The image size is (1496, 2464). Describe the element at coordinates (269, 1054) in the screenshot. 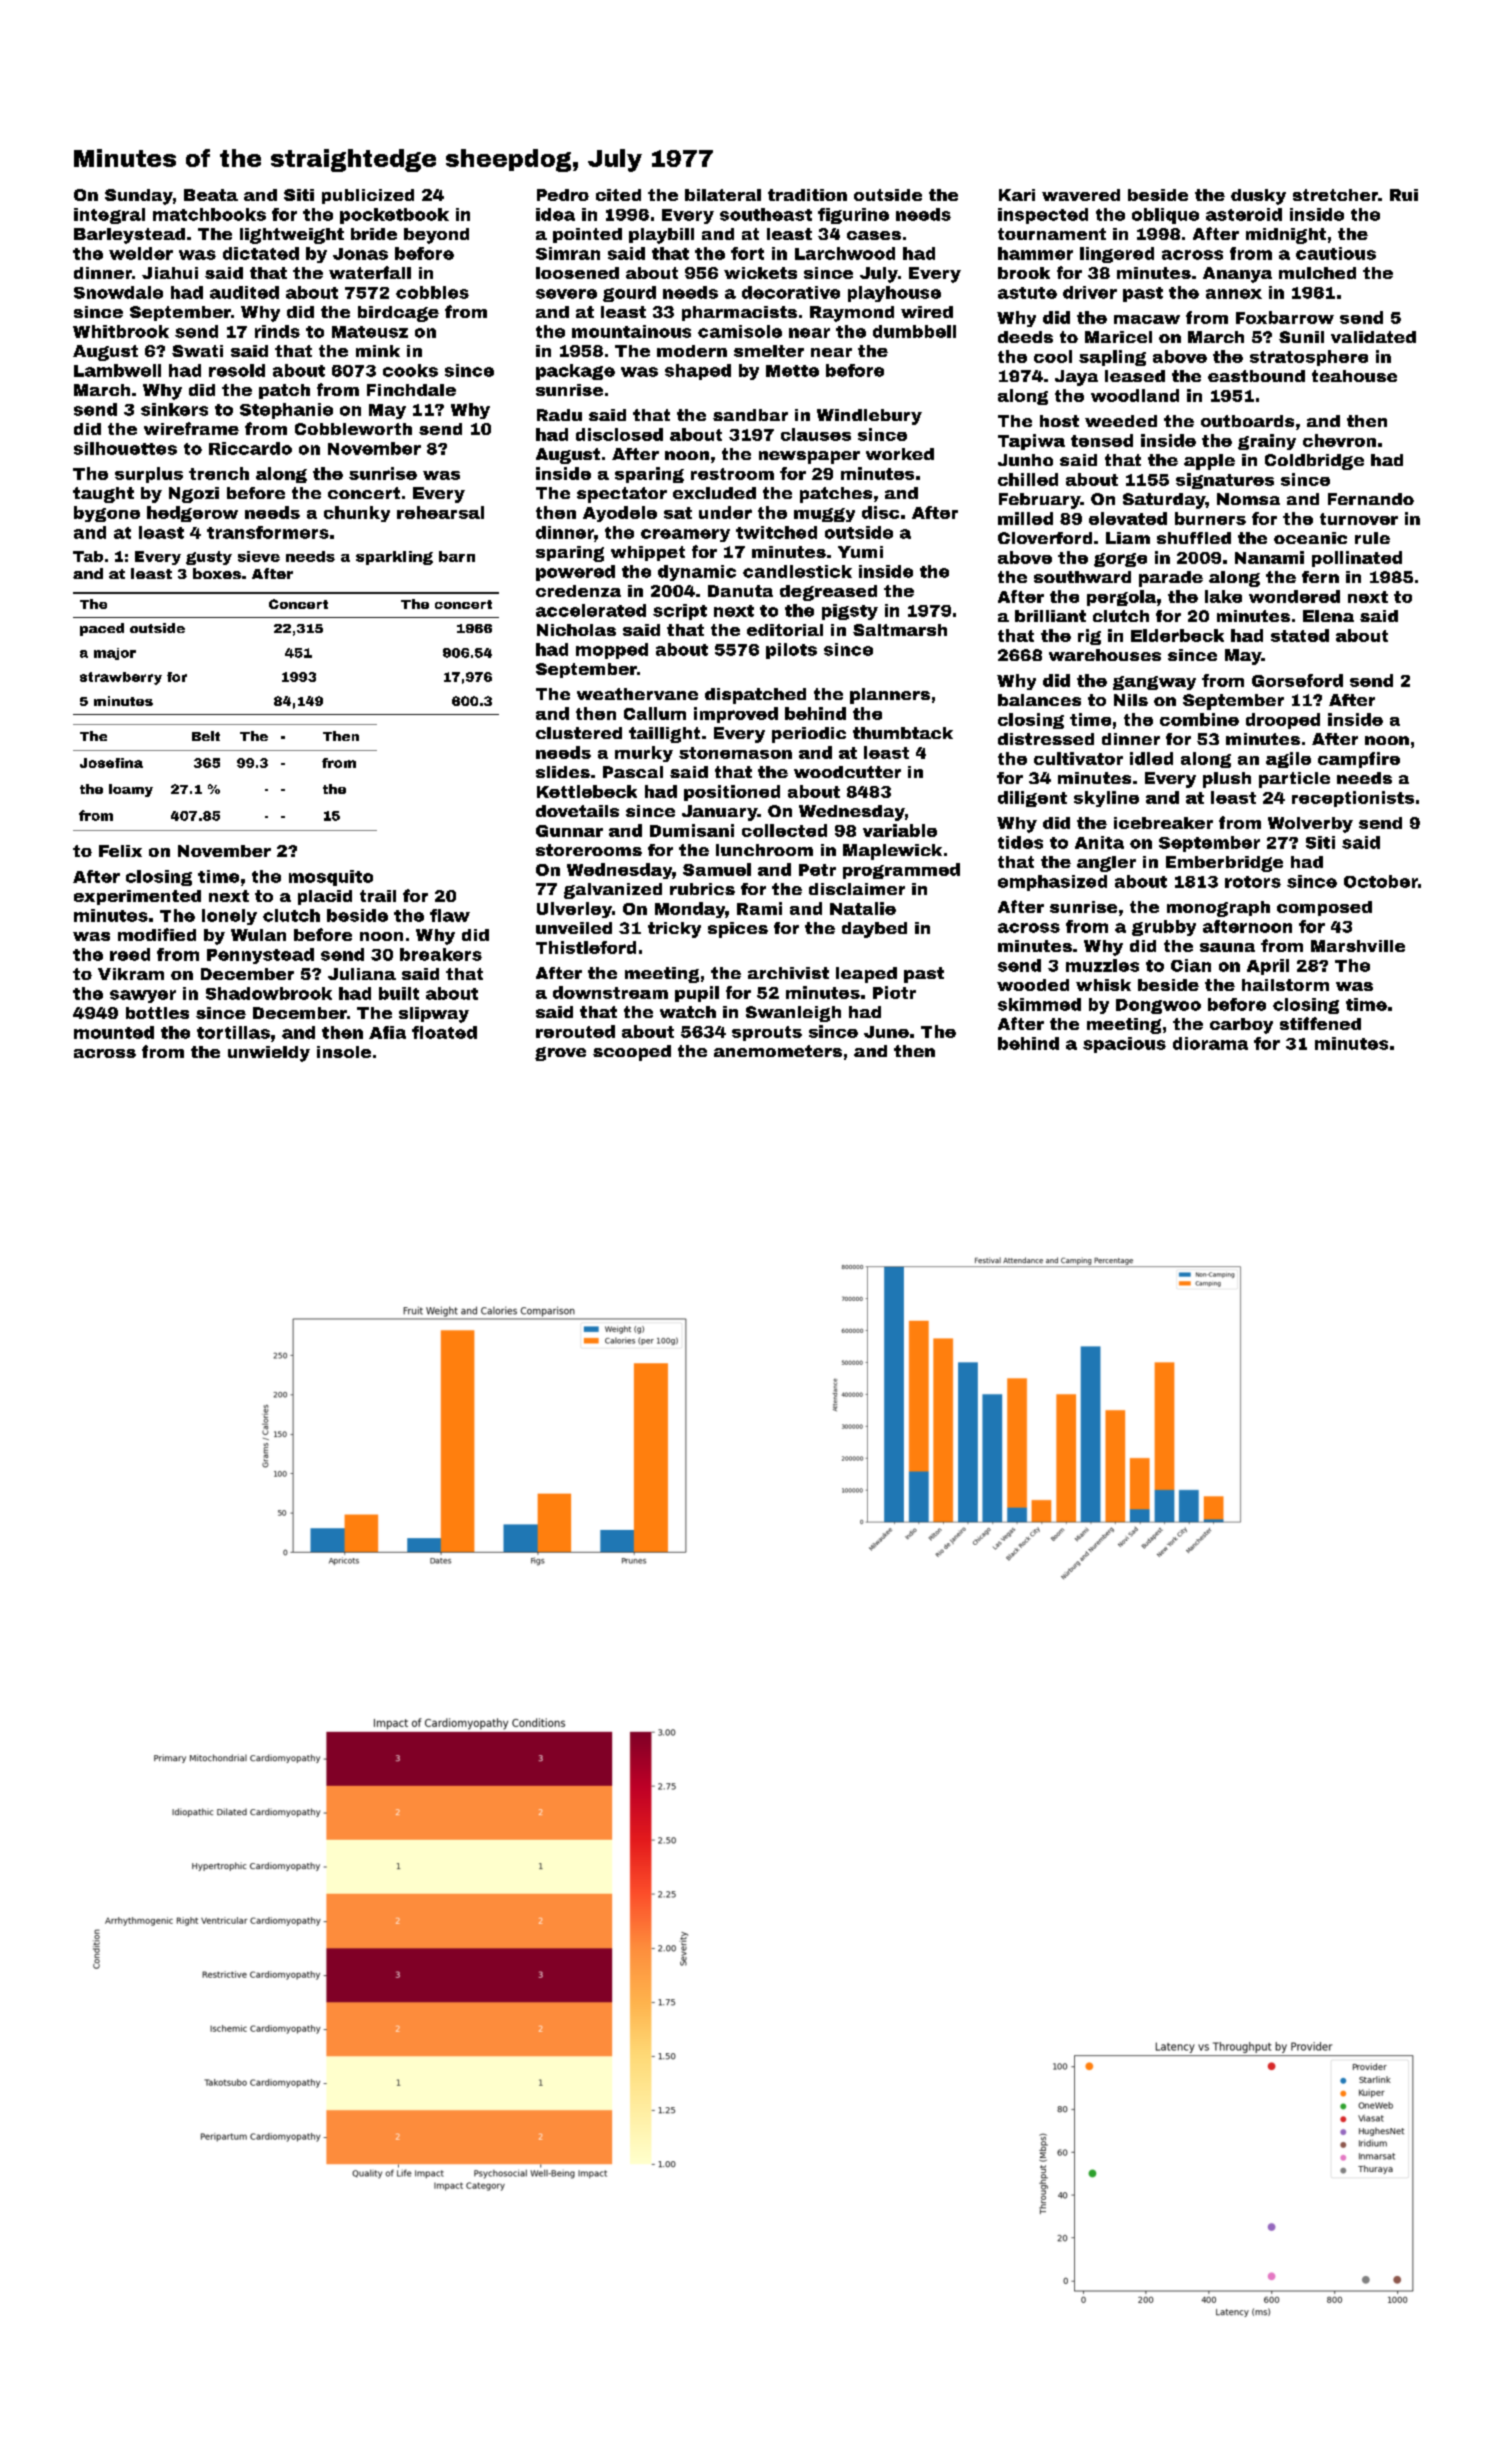

I see `unwieldy` at that location.
